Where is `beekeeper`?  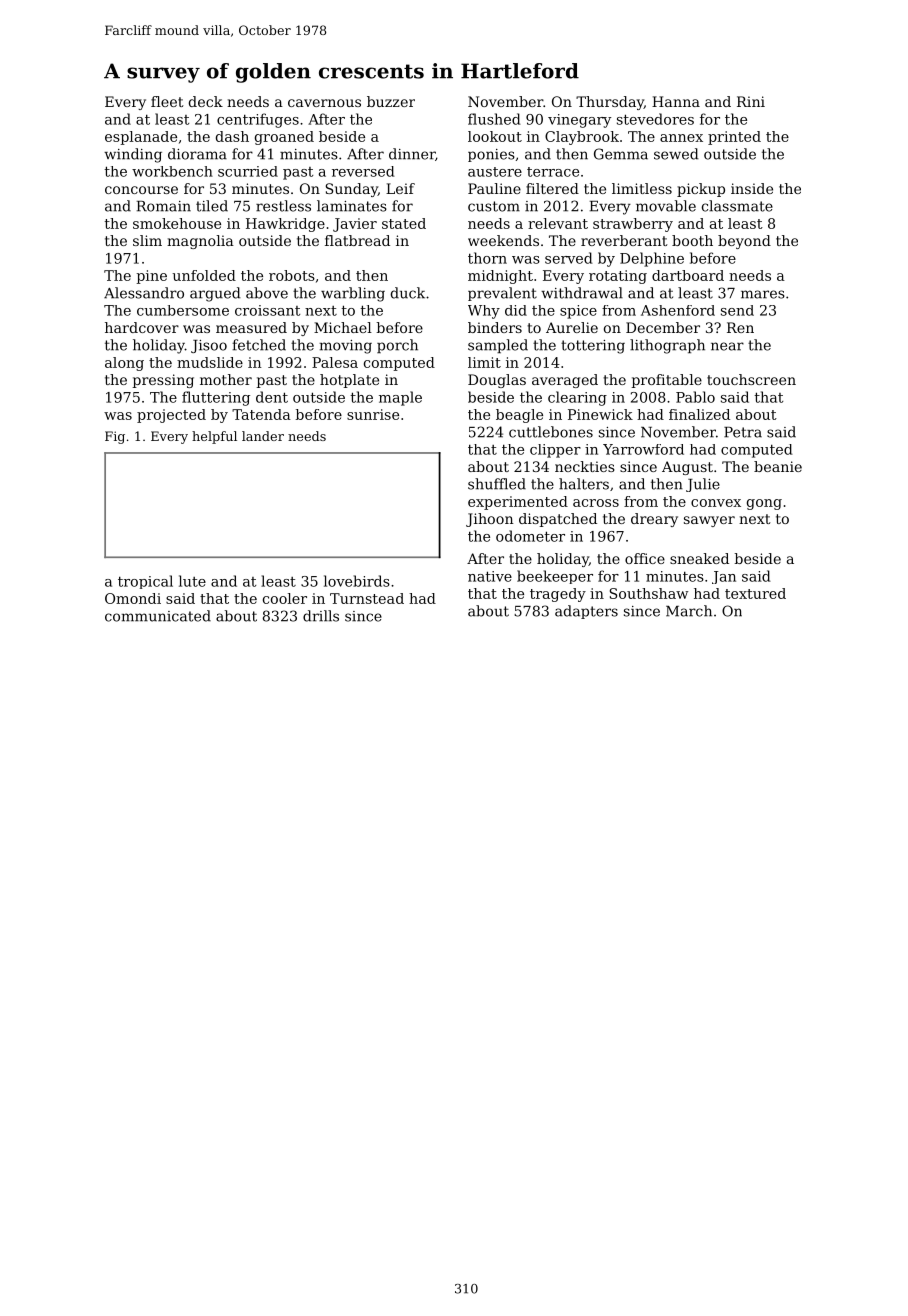 beekeeper is located at coordinates (555, 577).
